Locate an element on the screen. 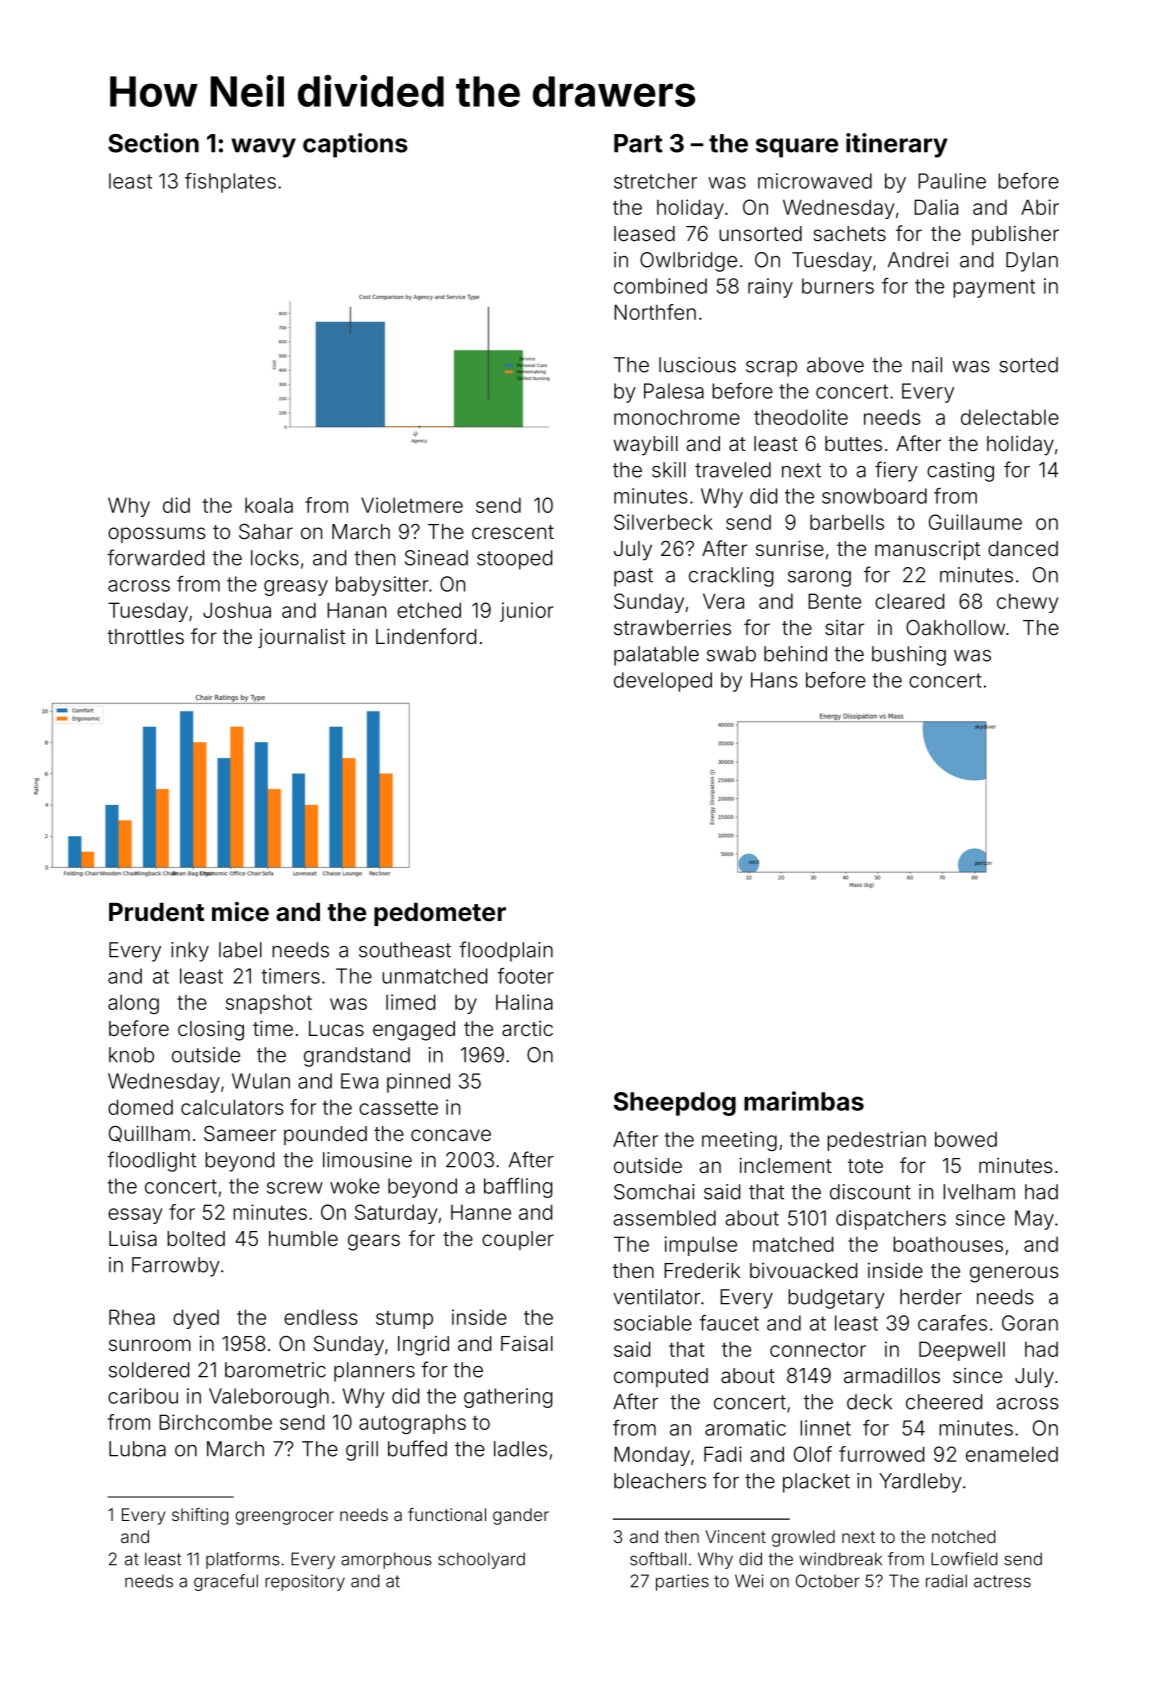 The image size is (1167, 1690). microwaved is located at coordinates (815, 181).
